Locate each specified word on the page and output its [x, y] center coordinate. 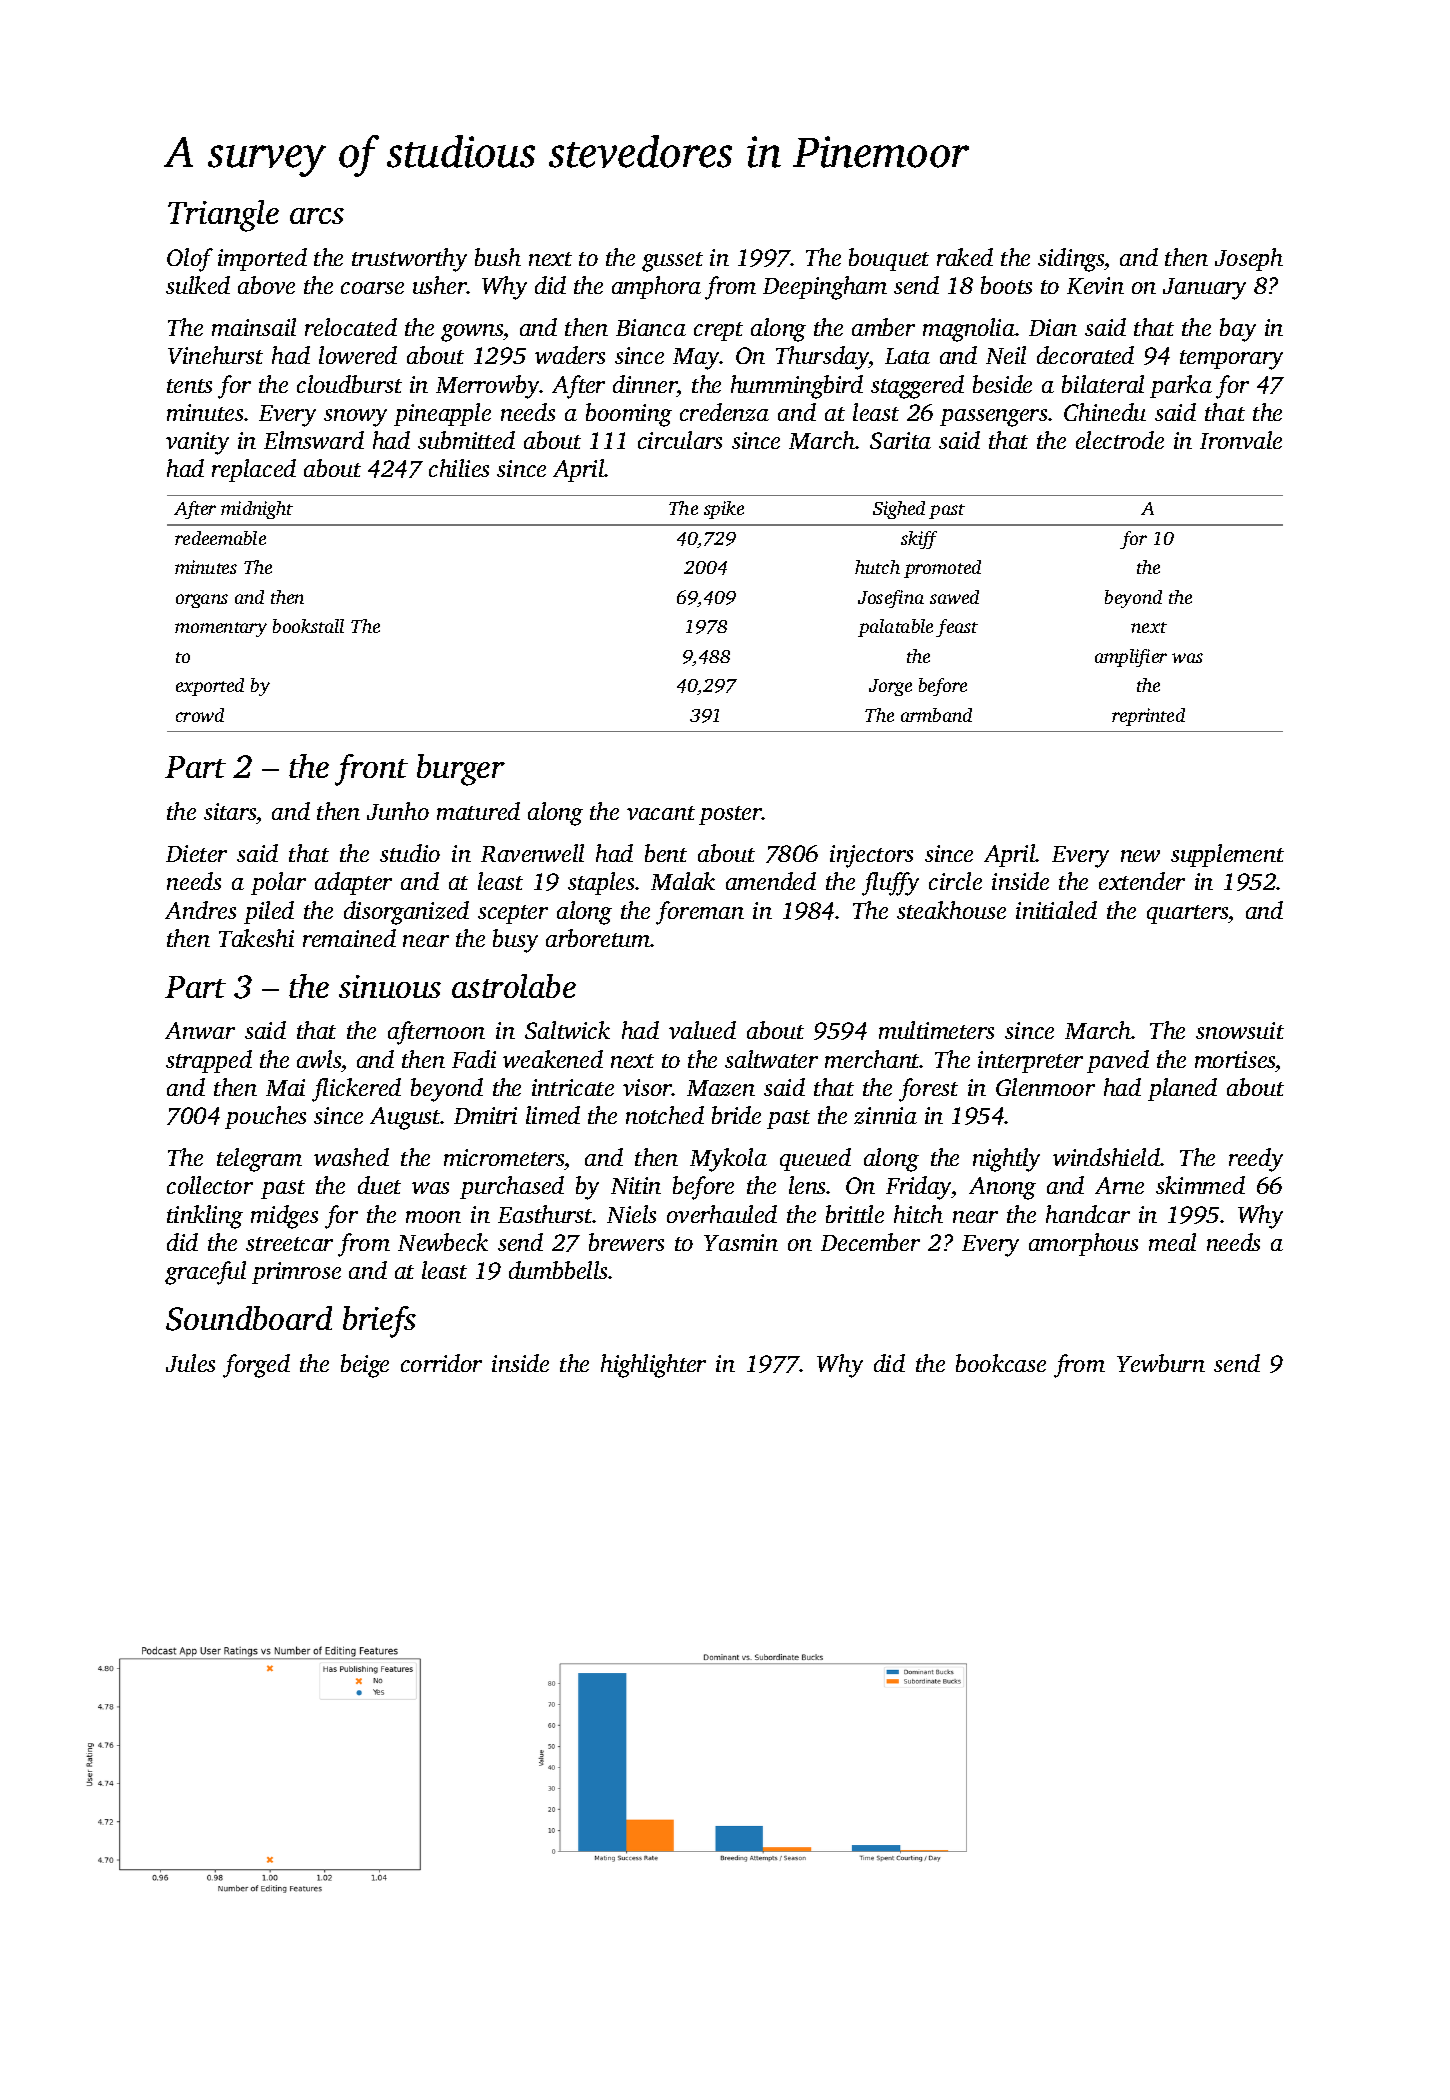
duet [379, 1185]
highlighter [653, 1366]
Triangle [223, 216]
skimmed [1200, 1185]
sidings [1071, 260]
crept [718, 331]
